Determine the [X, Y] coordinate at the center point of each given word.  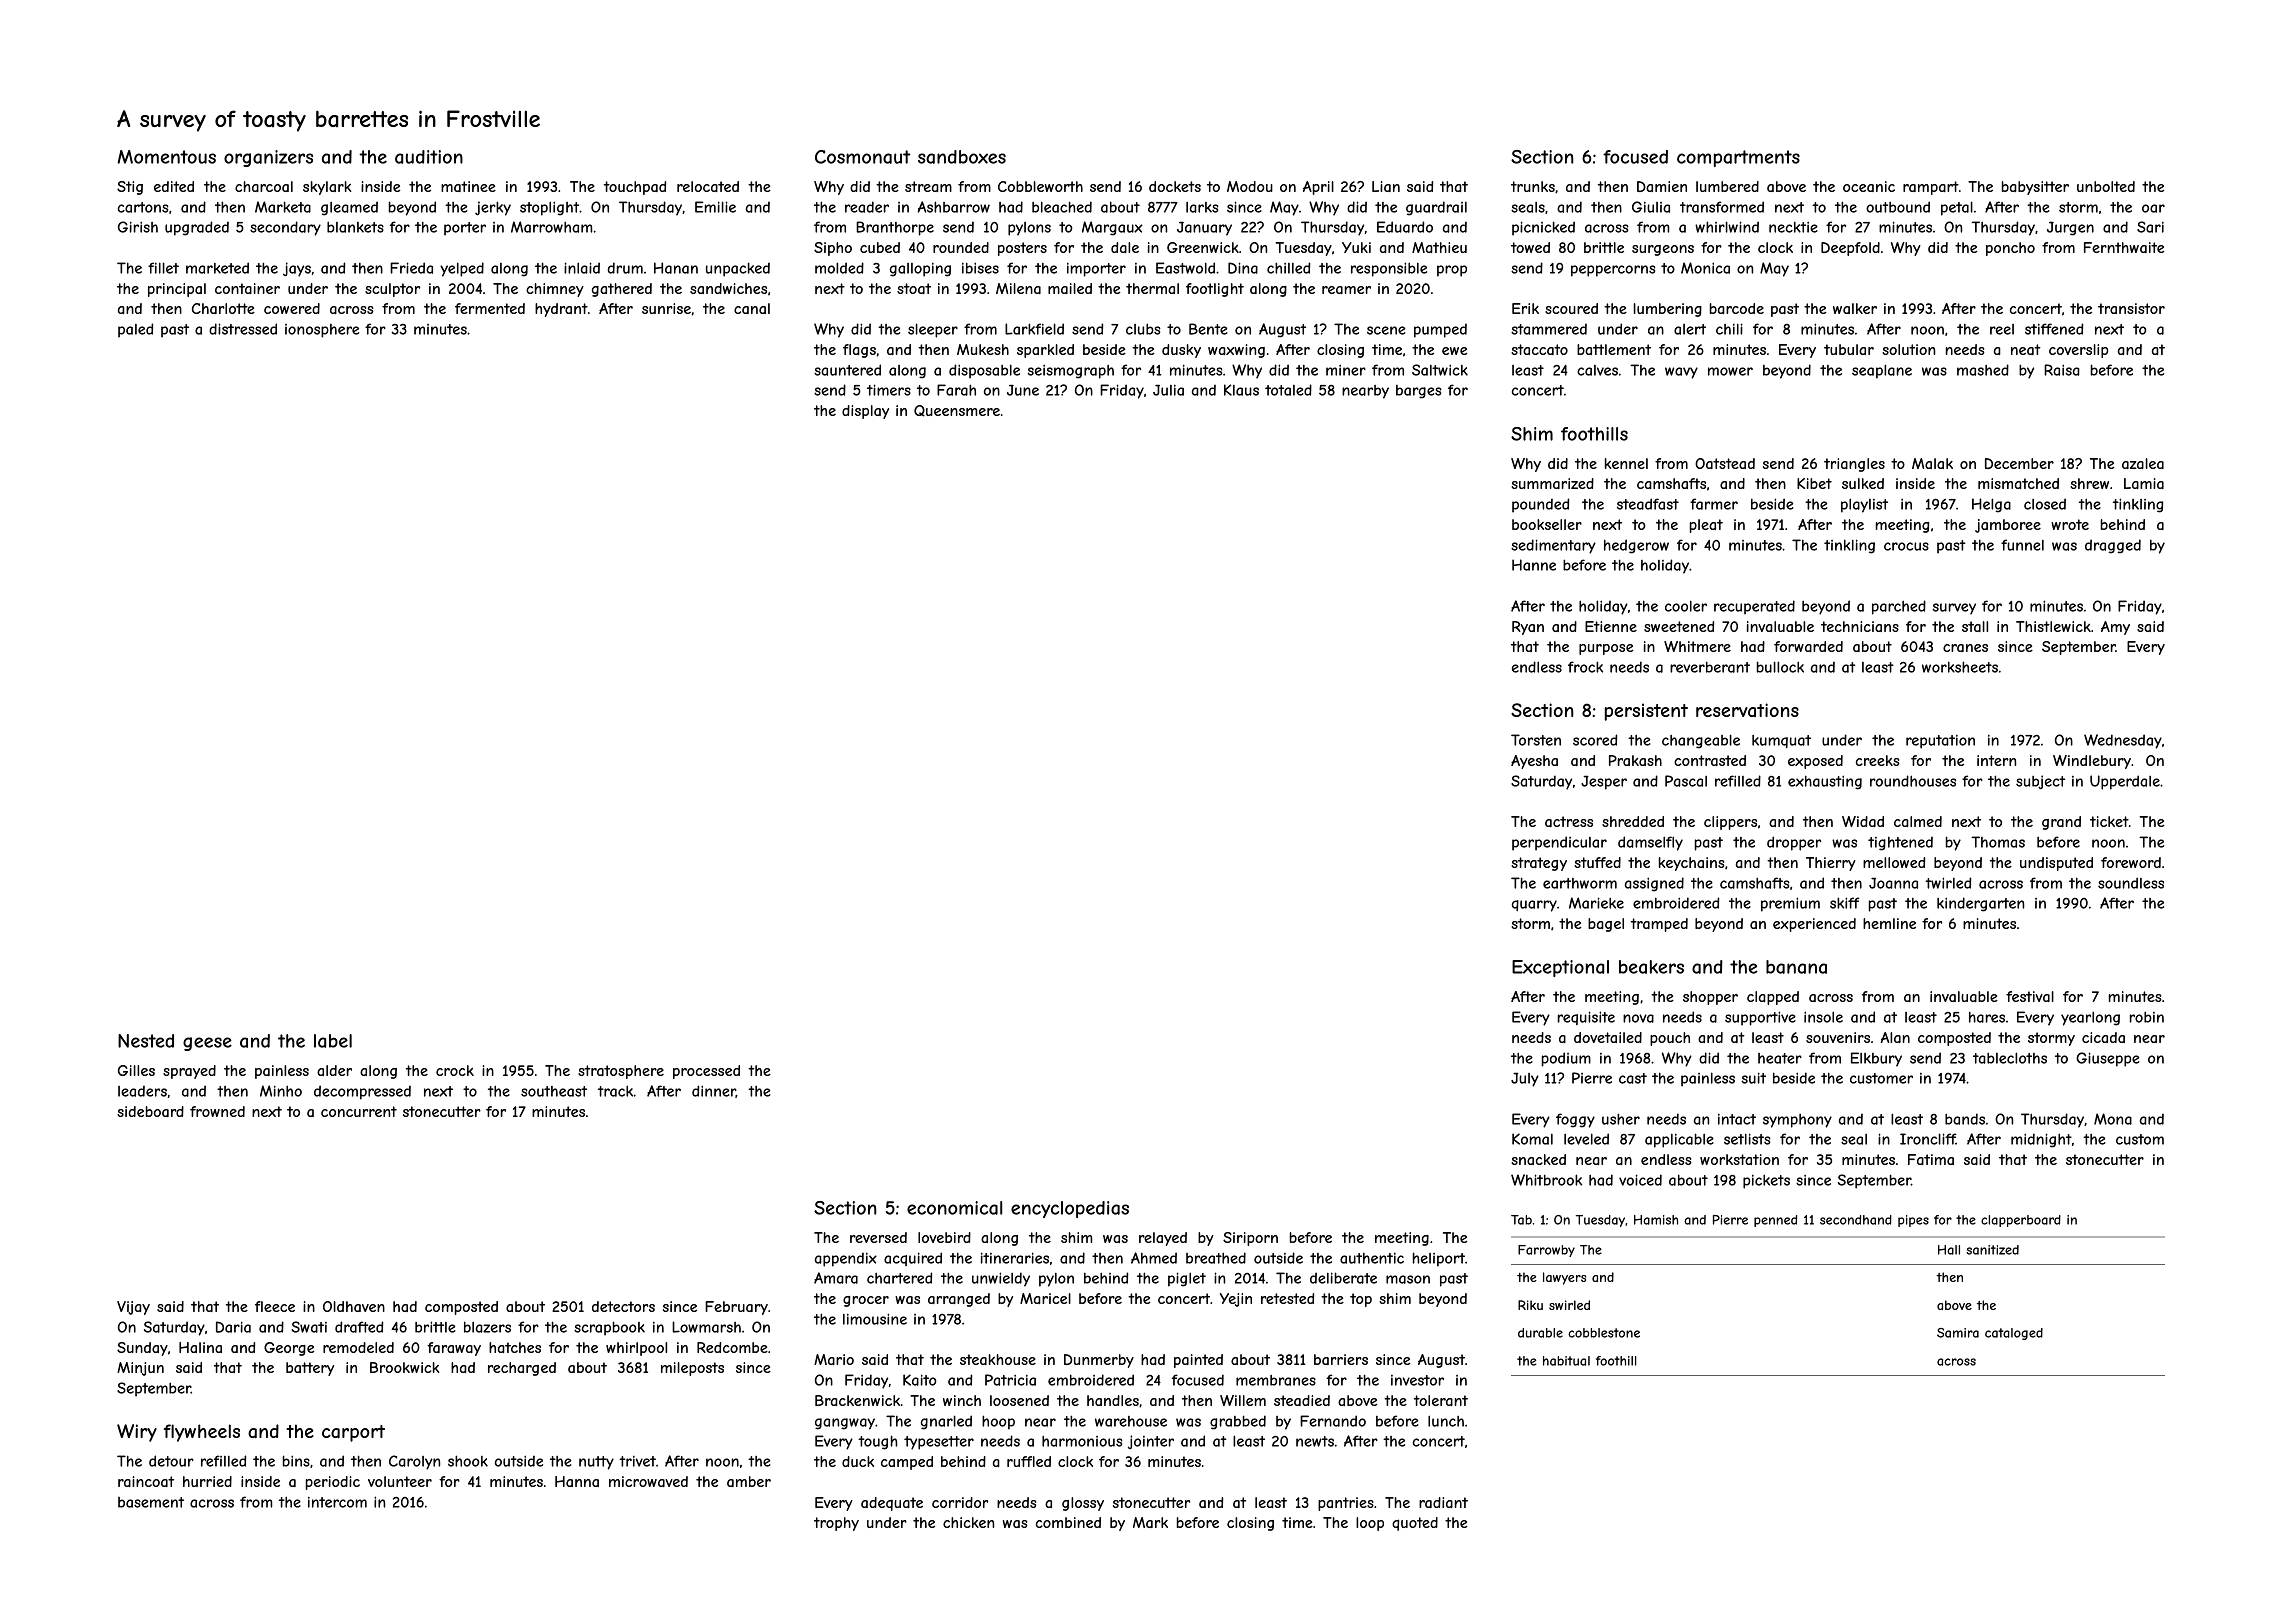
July [1525, 1079]
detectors [623, 1306]
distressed [243, 329]
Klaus [1241, 390]
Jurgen [2070, 228]
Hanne [1534, 565]
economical [954, 1208]
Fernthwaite [2124, 247]
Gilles [136, 1070]
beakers [1651, 967]
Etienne [1611, 626]
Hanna [577, 1481]
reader [867, 207]
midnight [2041, 1140]
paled [135, 330]
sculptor [392, 290]
